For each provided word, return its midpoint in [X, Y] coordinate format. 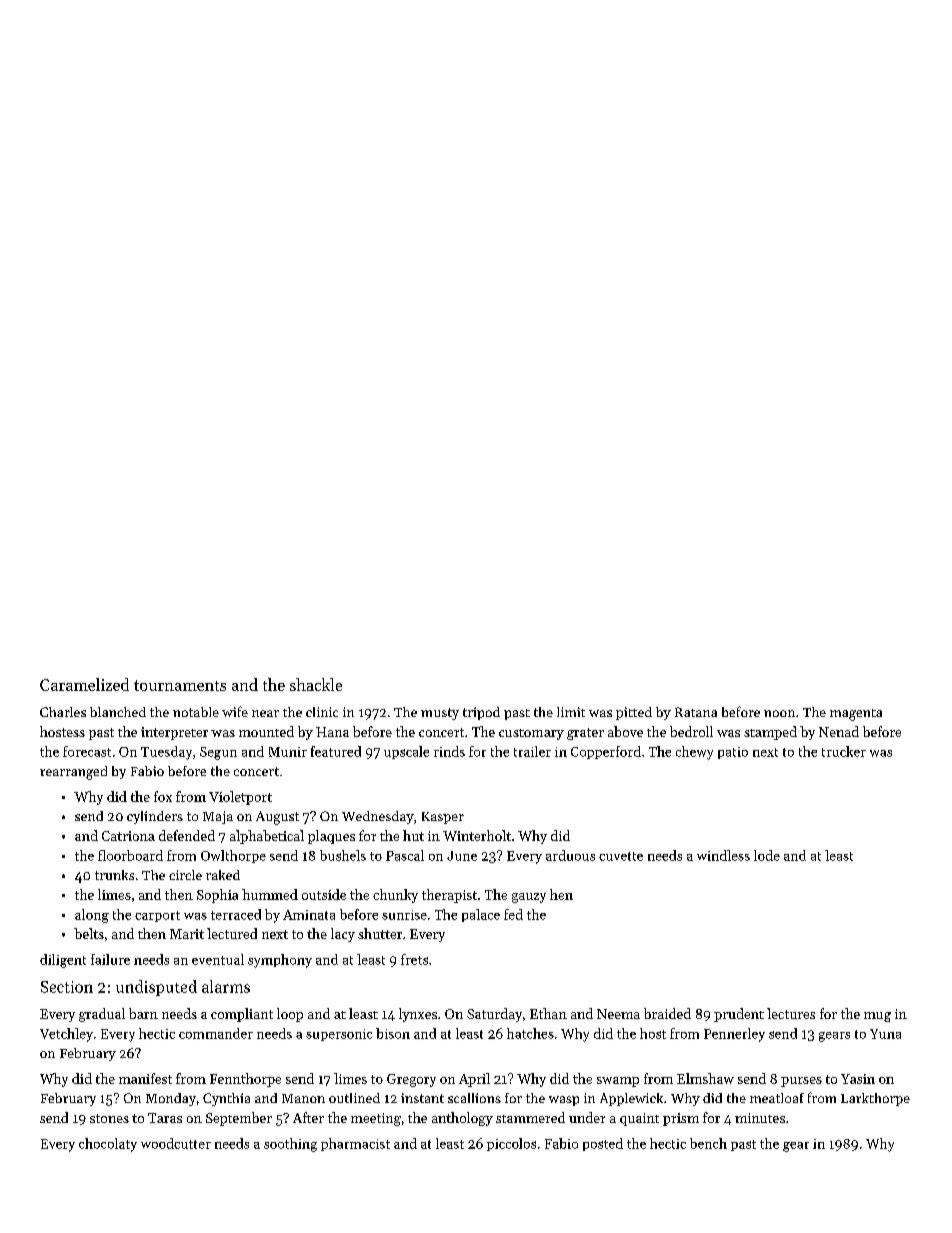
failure [110, 959]
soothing [290, 1145]
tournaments [180, 685]
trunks [114, 875]
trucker [844, 751]
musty [440, 714]
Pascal [405, 855]
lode [767, 855]
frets [414, 959]
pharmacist [355, 1144]
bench [708, 1143]
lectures [791, 1013]
